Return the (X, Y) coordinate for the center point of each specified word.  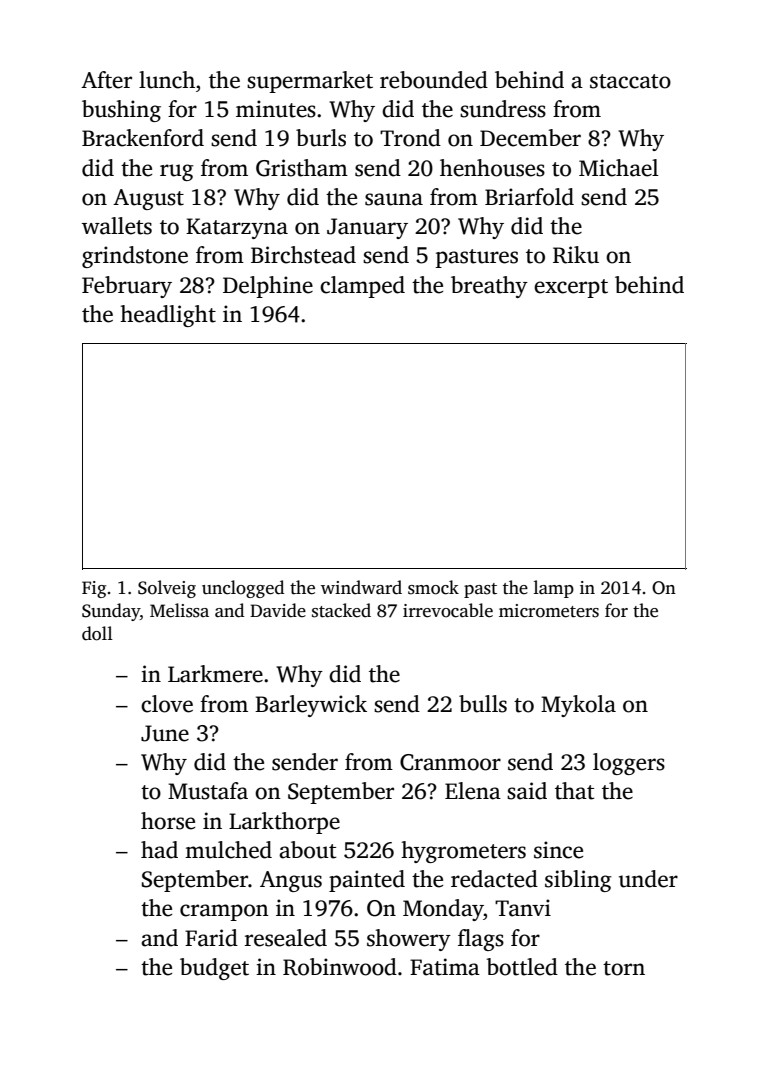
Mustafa (208, 791)
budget (214, 969)
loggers (629, 764)
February (127, 287)
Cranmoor (450, 762)
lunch (167, 80)
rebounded (434, 80)
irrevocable (448, 610)
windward (361, 587)
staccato (630, 81)
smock (433, 587)
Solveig (167, 589)
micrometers (549, 611)
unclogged (243, 589)
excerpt (571, 288)
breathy (489, 287)
